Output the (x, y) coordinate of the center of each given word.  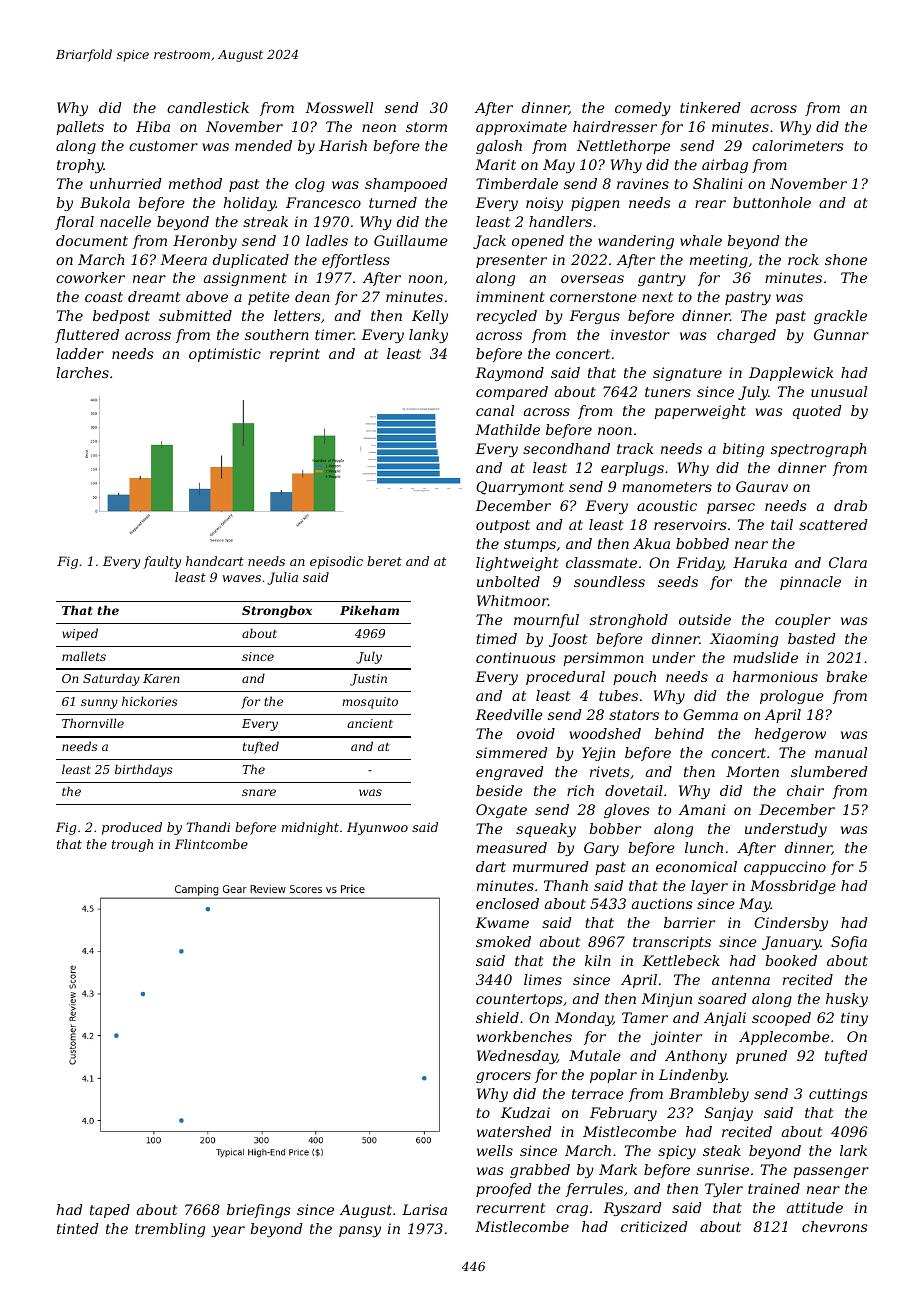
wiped (80, 634)
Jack (489, 242)
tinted (78, 1228)
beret (384, 561)
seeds (678, 581)
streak (265, 221)
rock (803, 259)
